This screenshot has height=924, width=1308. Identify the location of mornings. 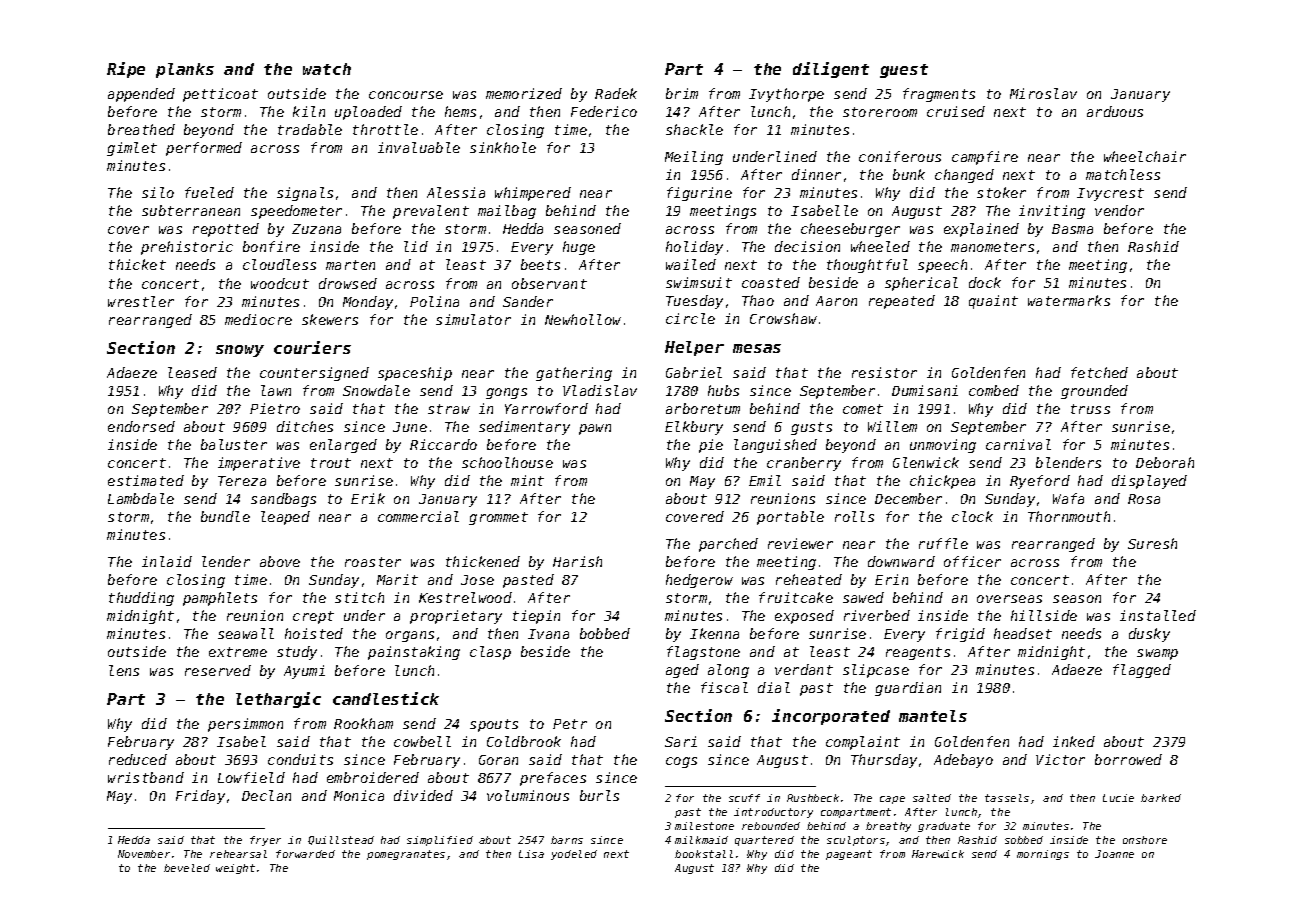
(1043, 855).
